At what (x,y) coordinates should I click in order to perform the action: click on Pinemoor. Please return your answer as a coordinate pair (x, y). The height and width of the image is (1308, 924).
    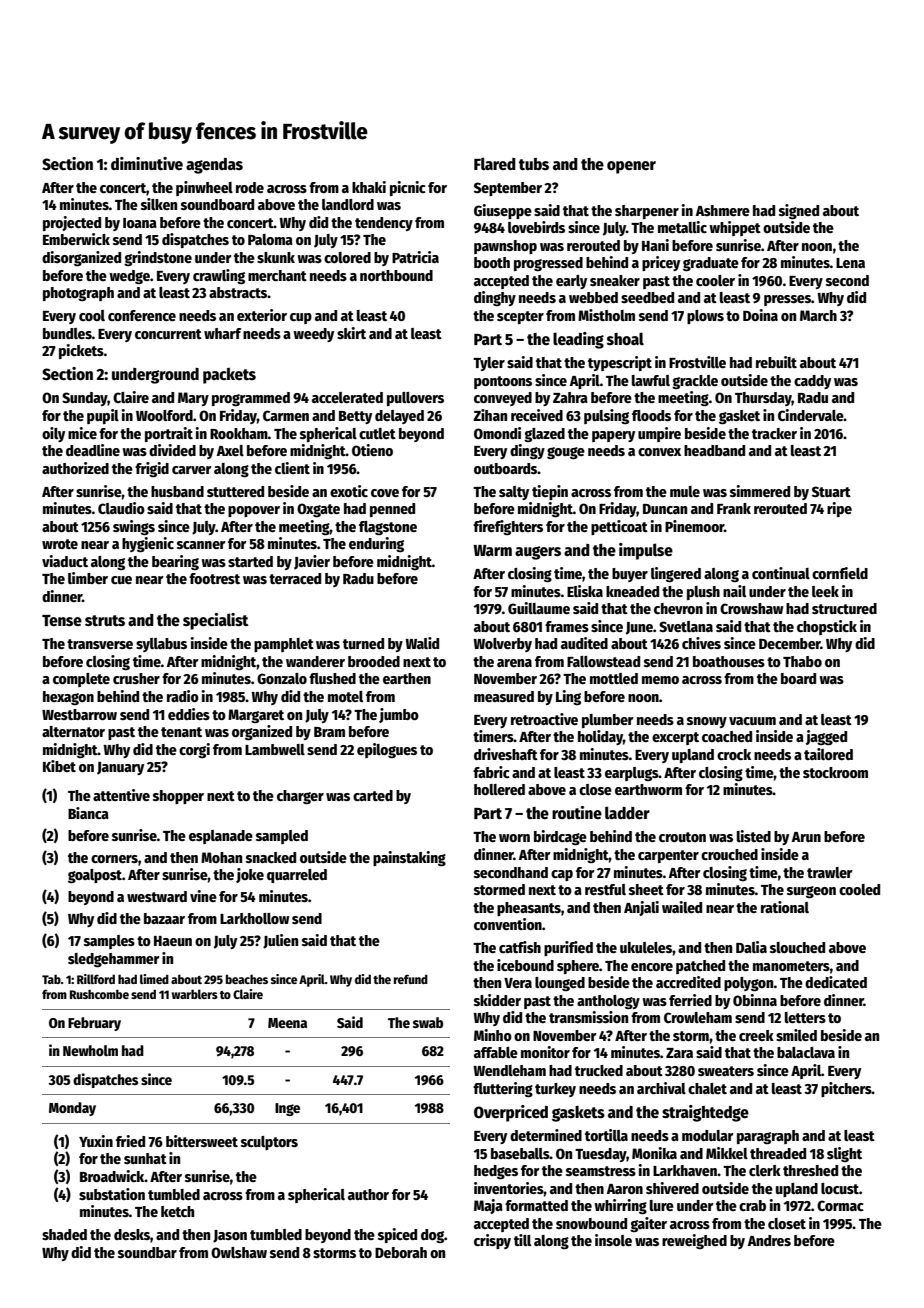
    Looking at the image, I should click on (694, 526).
